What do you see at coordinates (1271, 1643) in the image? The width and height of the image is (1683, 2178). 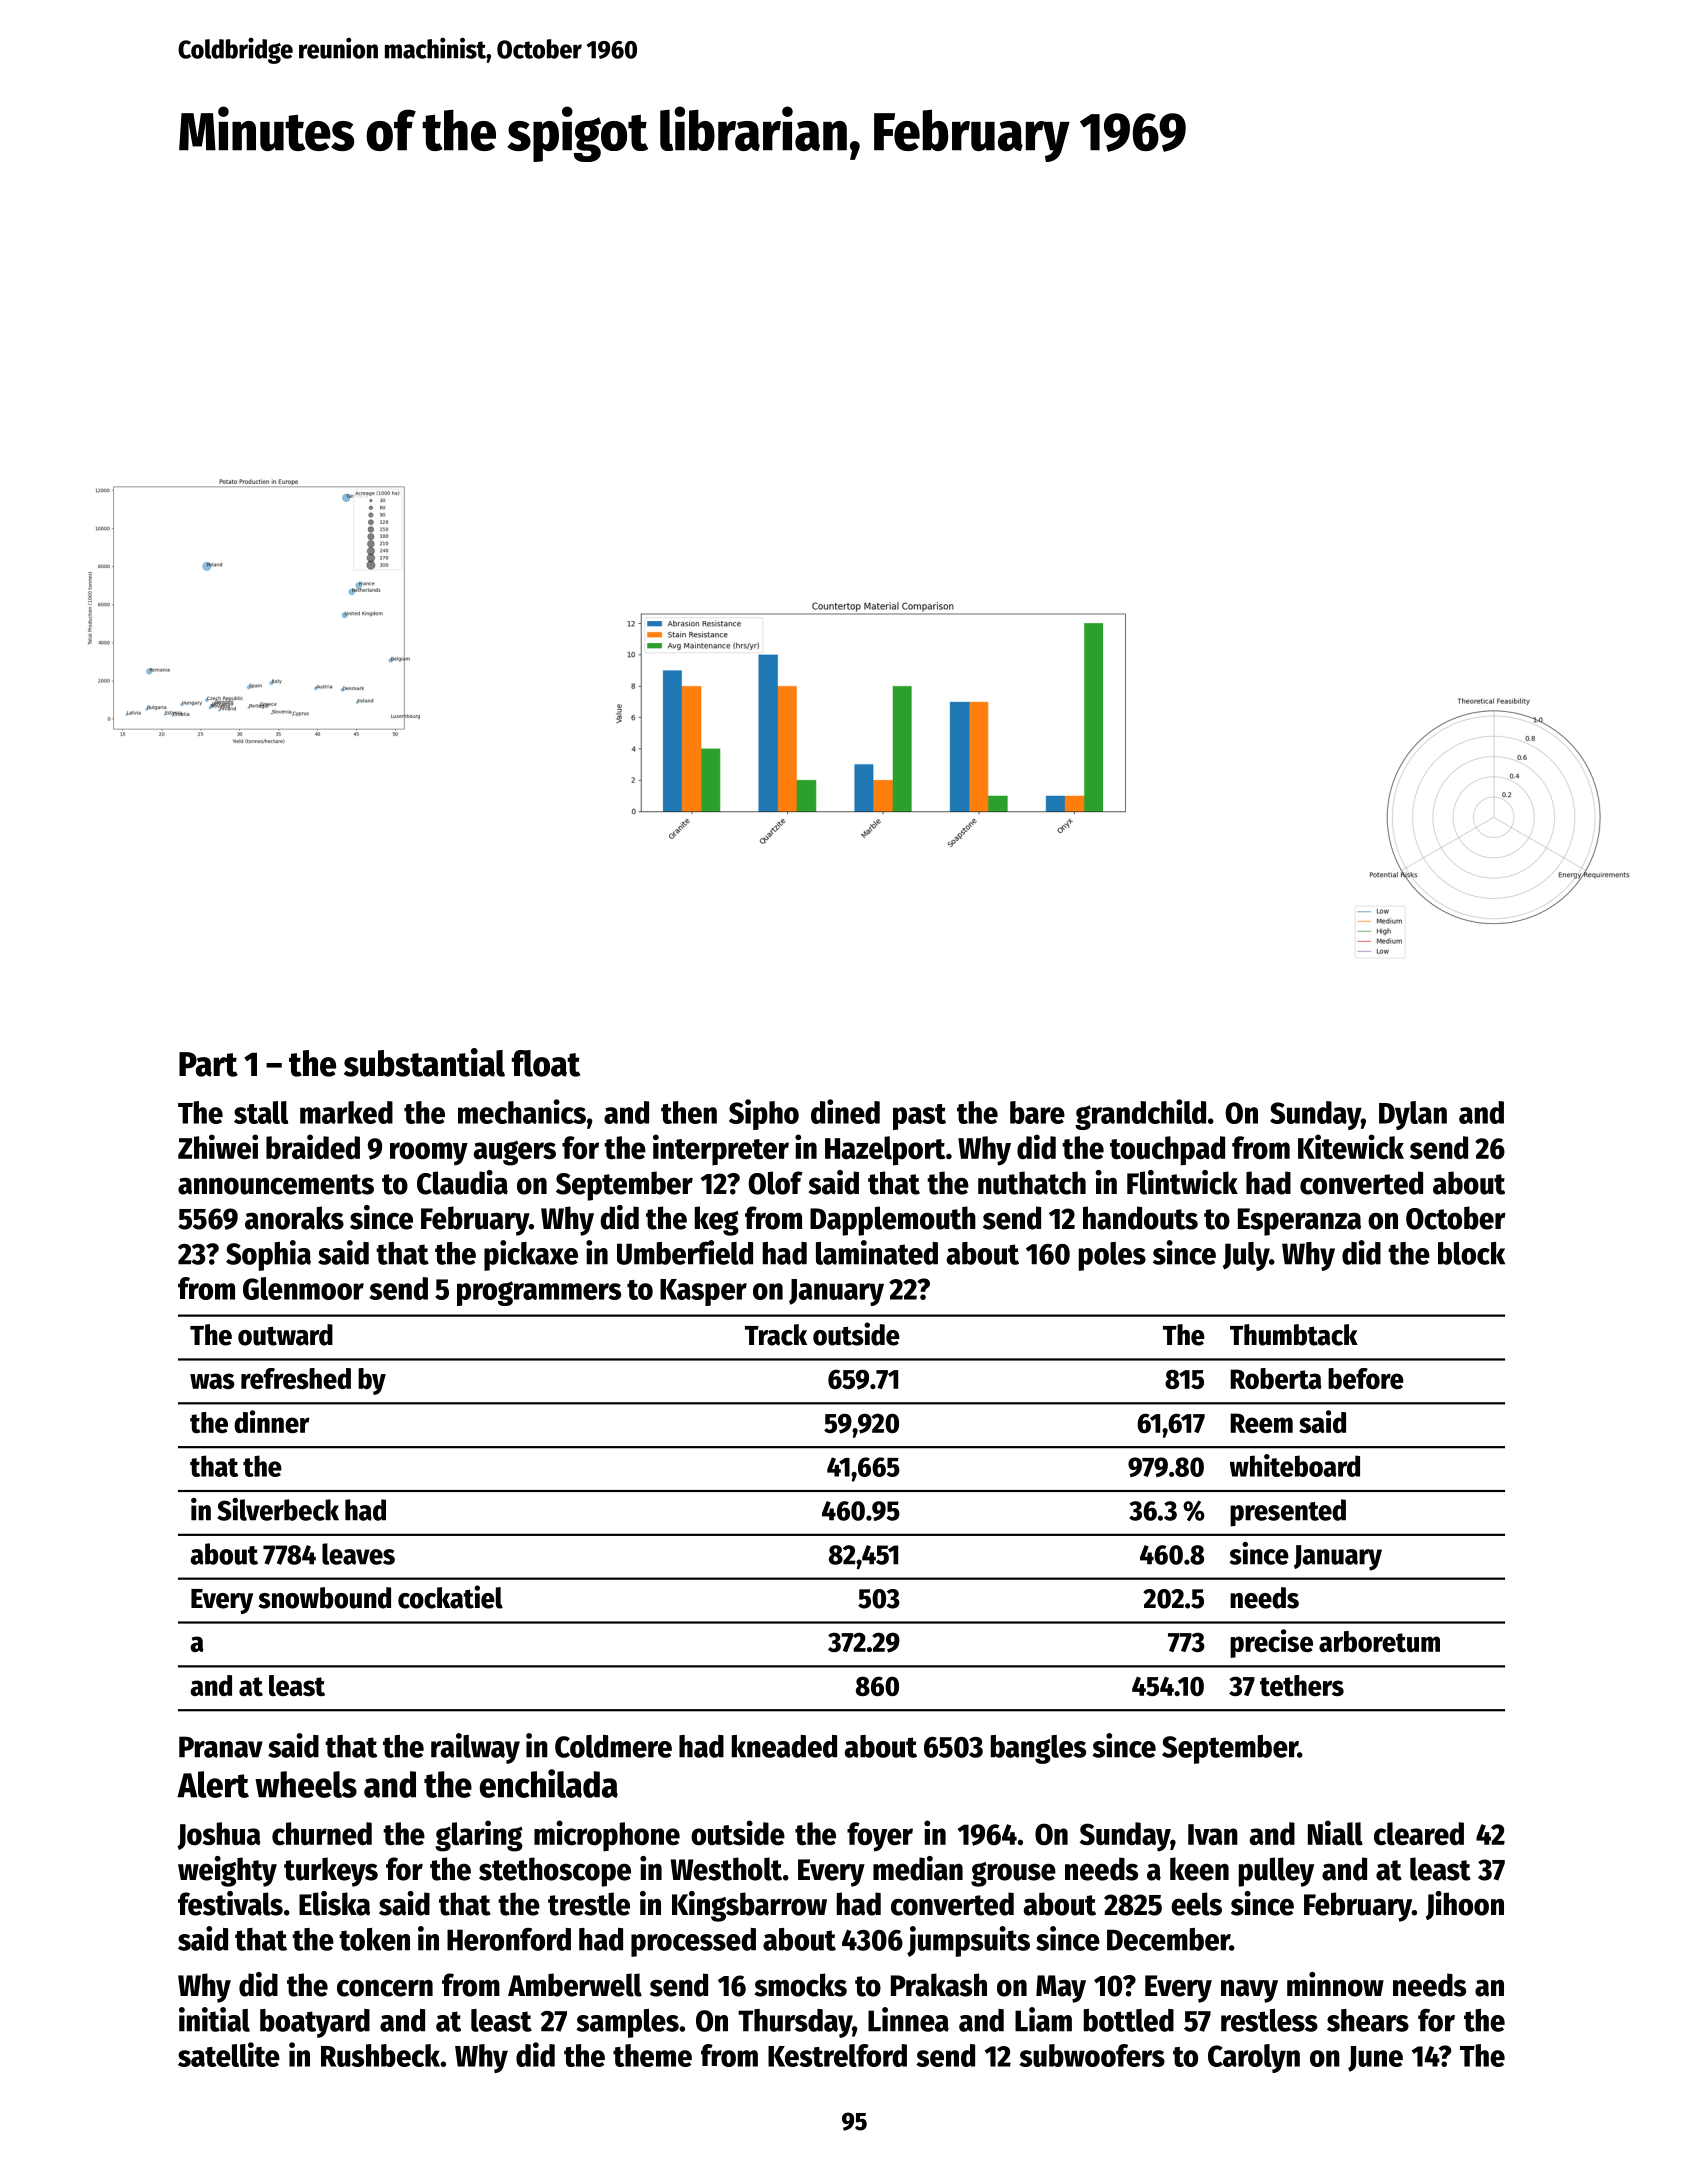 I see `precise` at bounding box center [1271, 1643].
